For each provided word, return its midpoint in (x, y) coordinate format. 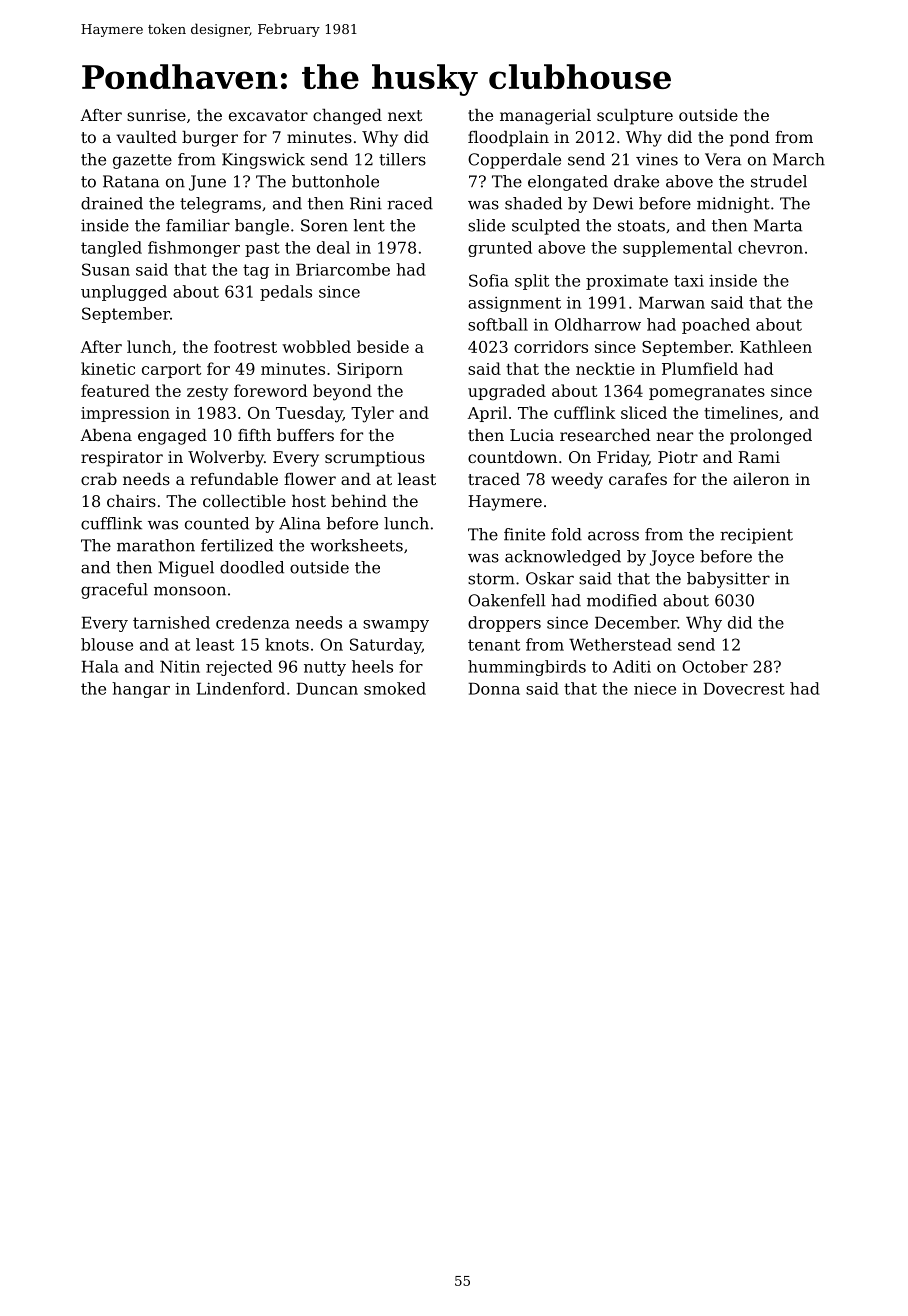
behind (359, 501)
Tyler (372, 414)
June (207, 183)
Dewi (613, 203)
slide (486, 225)
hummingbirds (527, 668)
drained (112, 203)
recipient (756, 536)
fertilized (237, 545)
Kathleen (776, 346)
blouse (107, 644)
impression (125, 414)
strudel (779, 181)
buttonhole (335, 181)
